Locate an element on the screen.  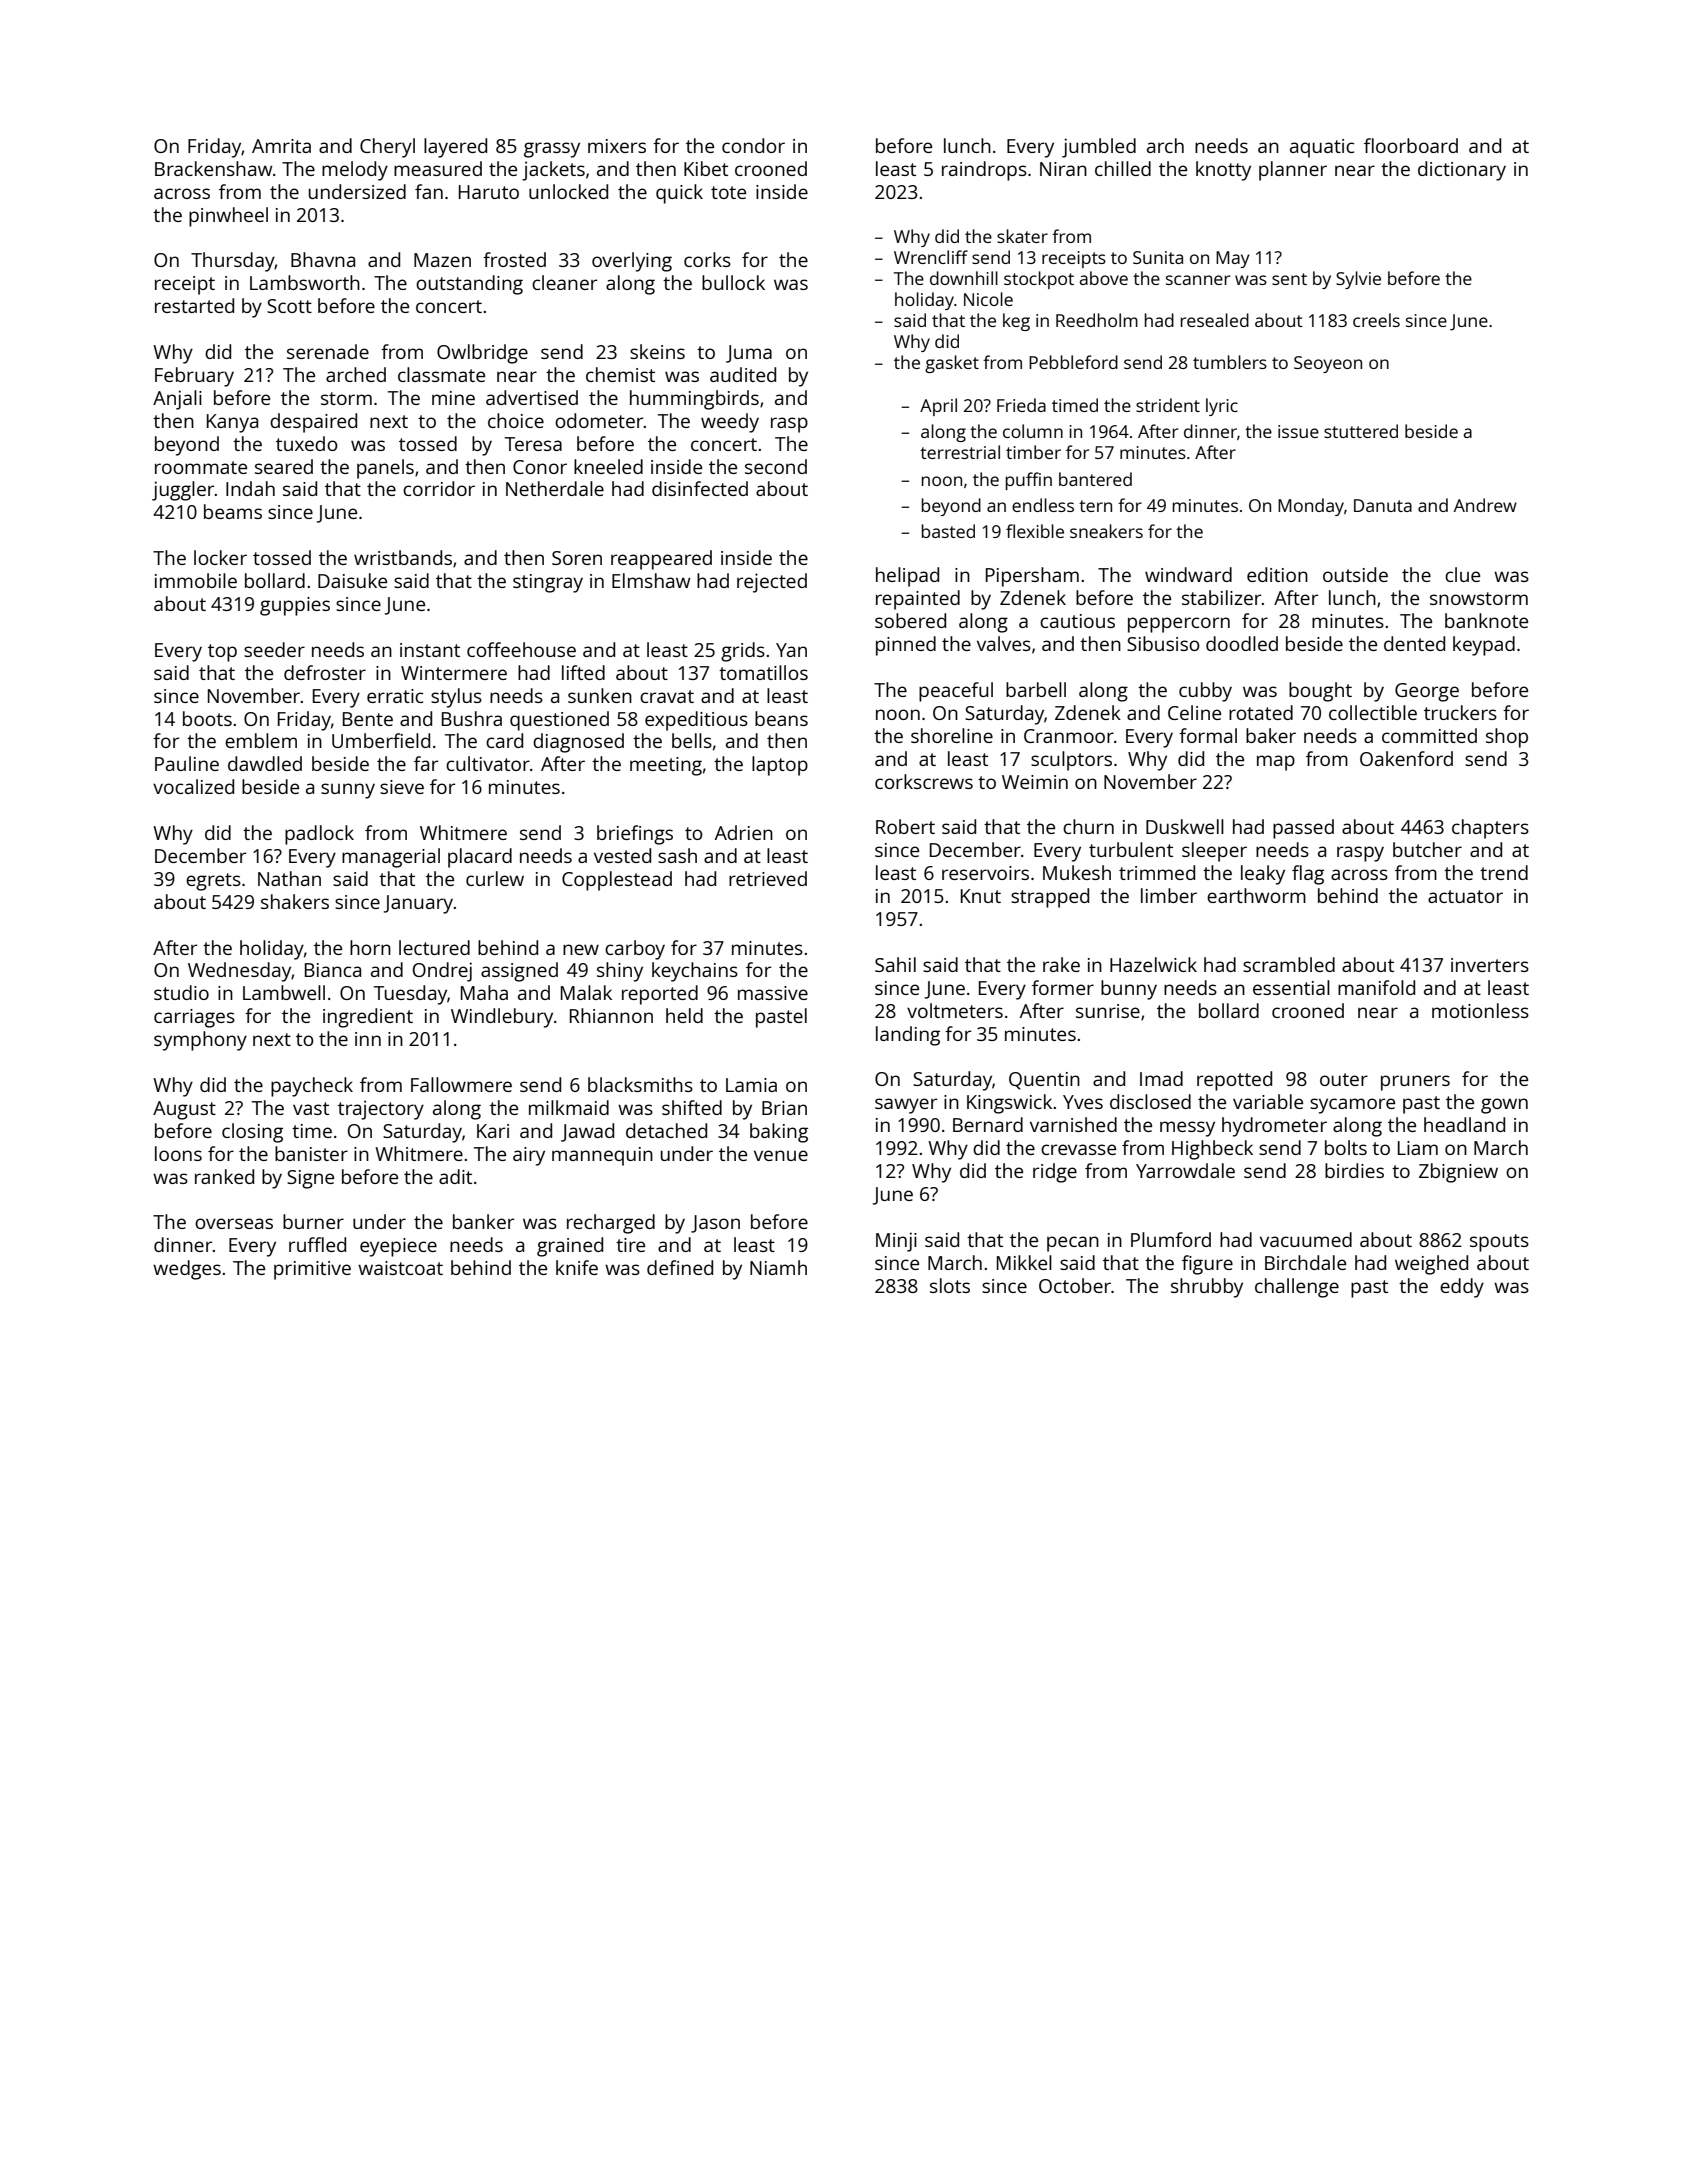
Mikkel is located at coordinates (1024, 1262).
